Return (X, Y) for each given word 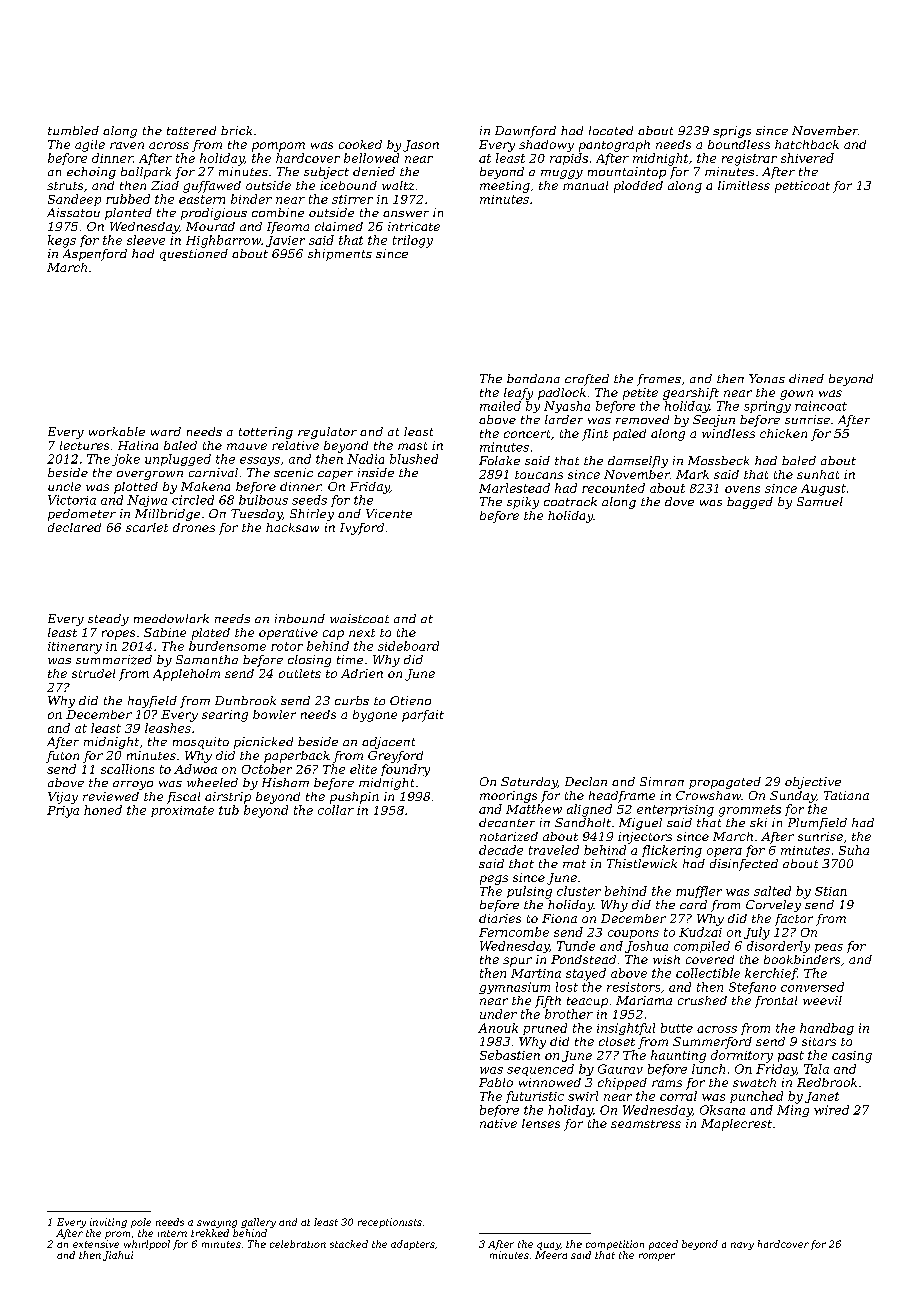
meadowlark (171, 618)
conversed (812, 987)
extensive (96, 1244)
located (611, 130)
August (823, 490)
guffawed (212, 187)
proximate (182, 811)
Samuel (820, 501)
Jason (421, 146)
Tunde (576, 946)
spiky (523, 503)
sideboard (408, 646)
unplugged (178, 460)
